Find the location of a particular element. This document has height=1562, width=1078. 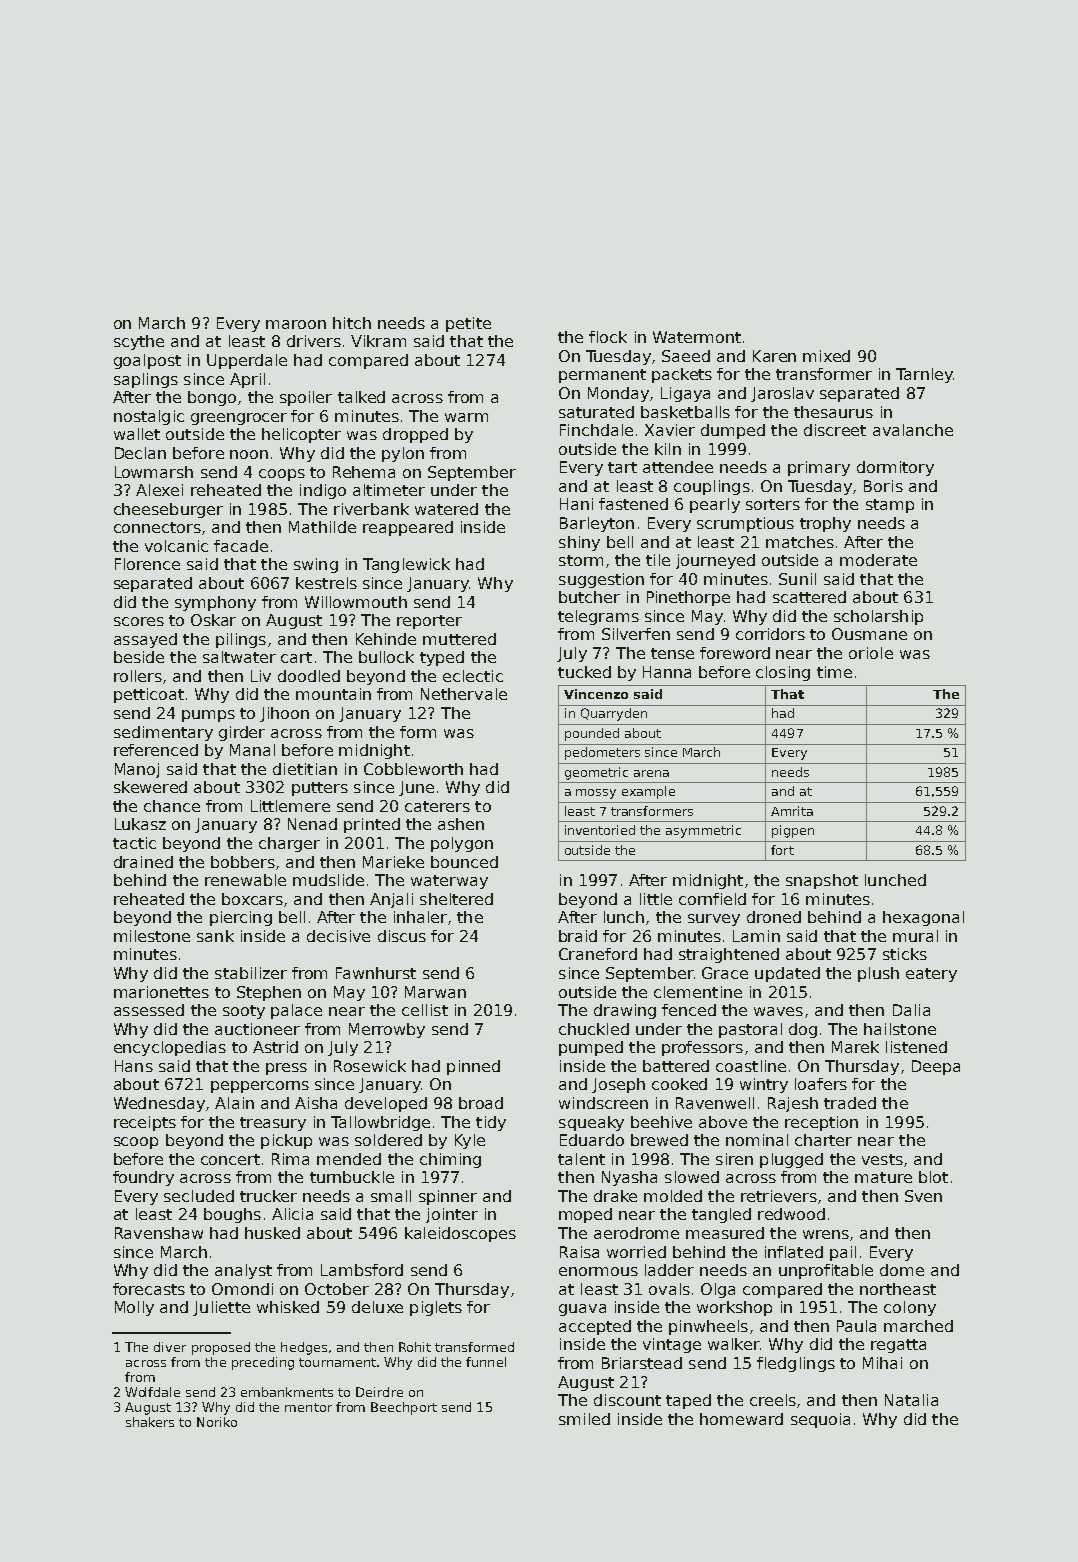

talked is located at coordinates (361, 397).
